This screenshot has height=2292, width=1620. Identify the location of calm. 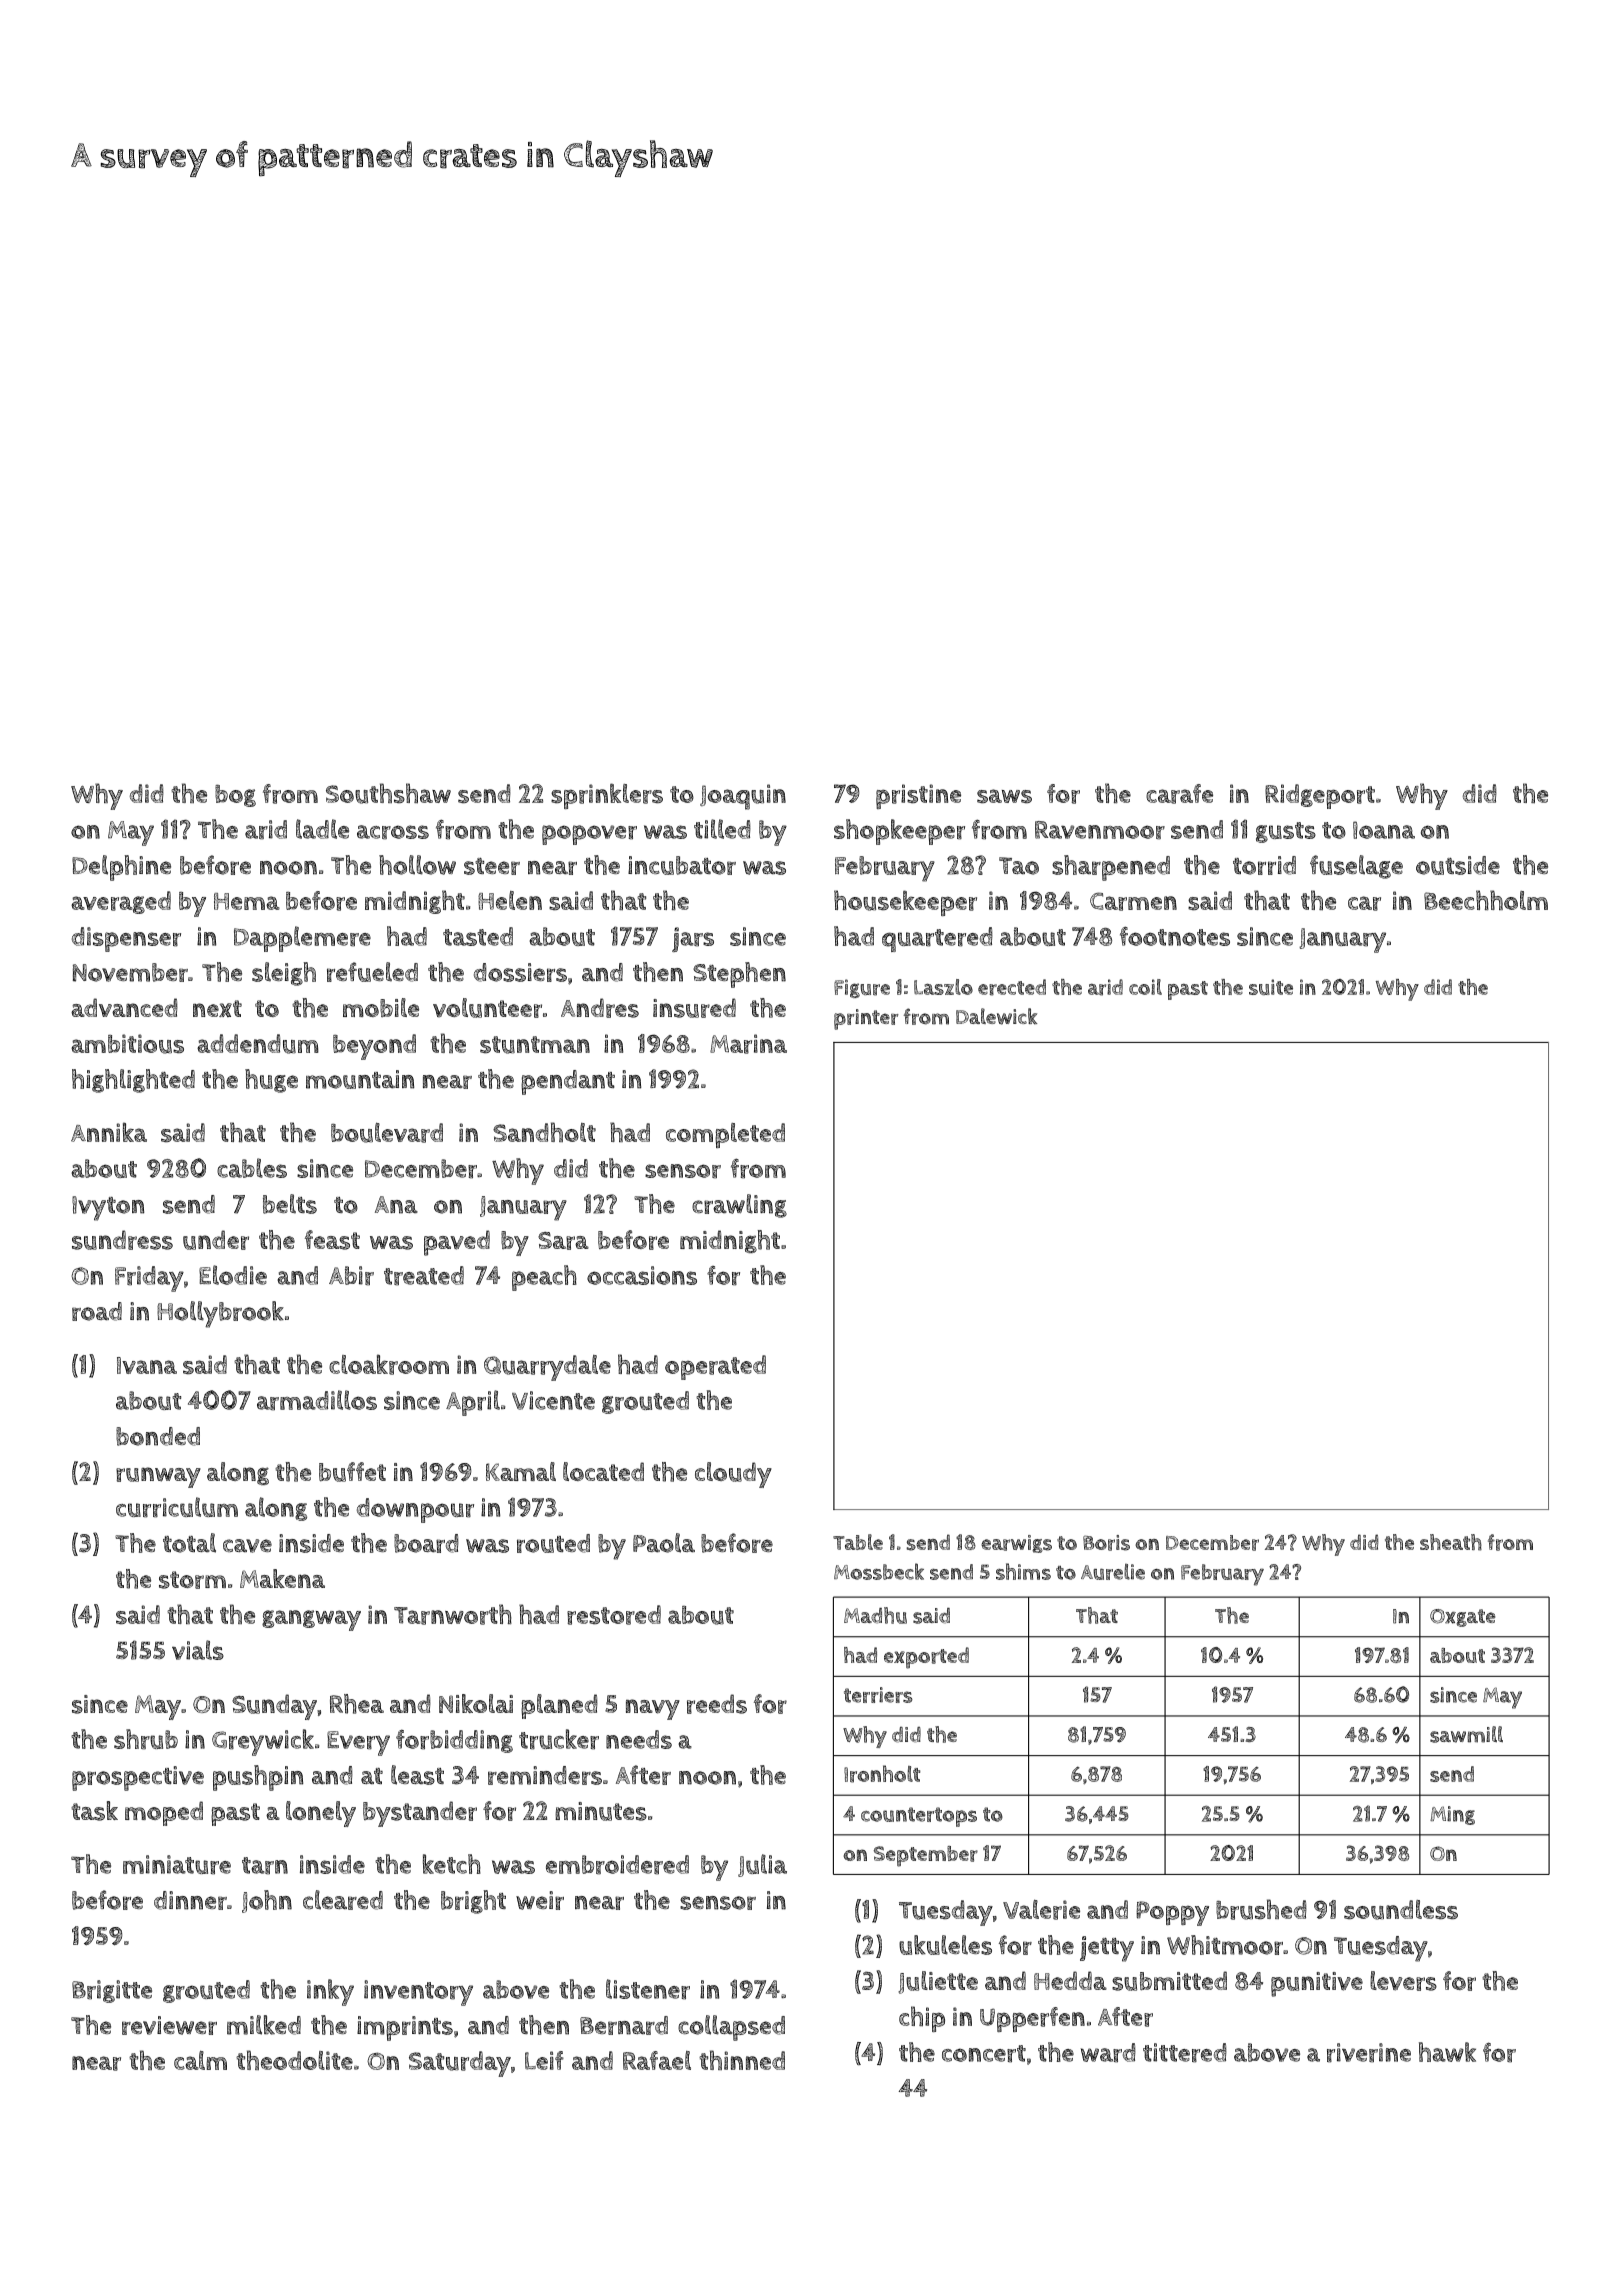
(200, 2060).
